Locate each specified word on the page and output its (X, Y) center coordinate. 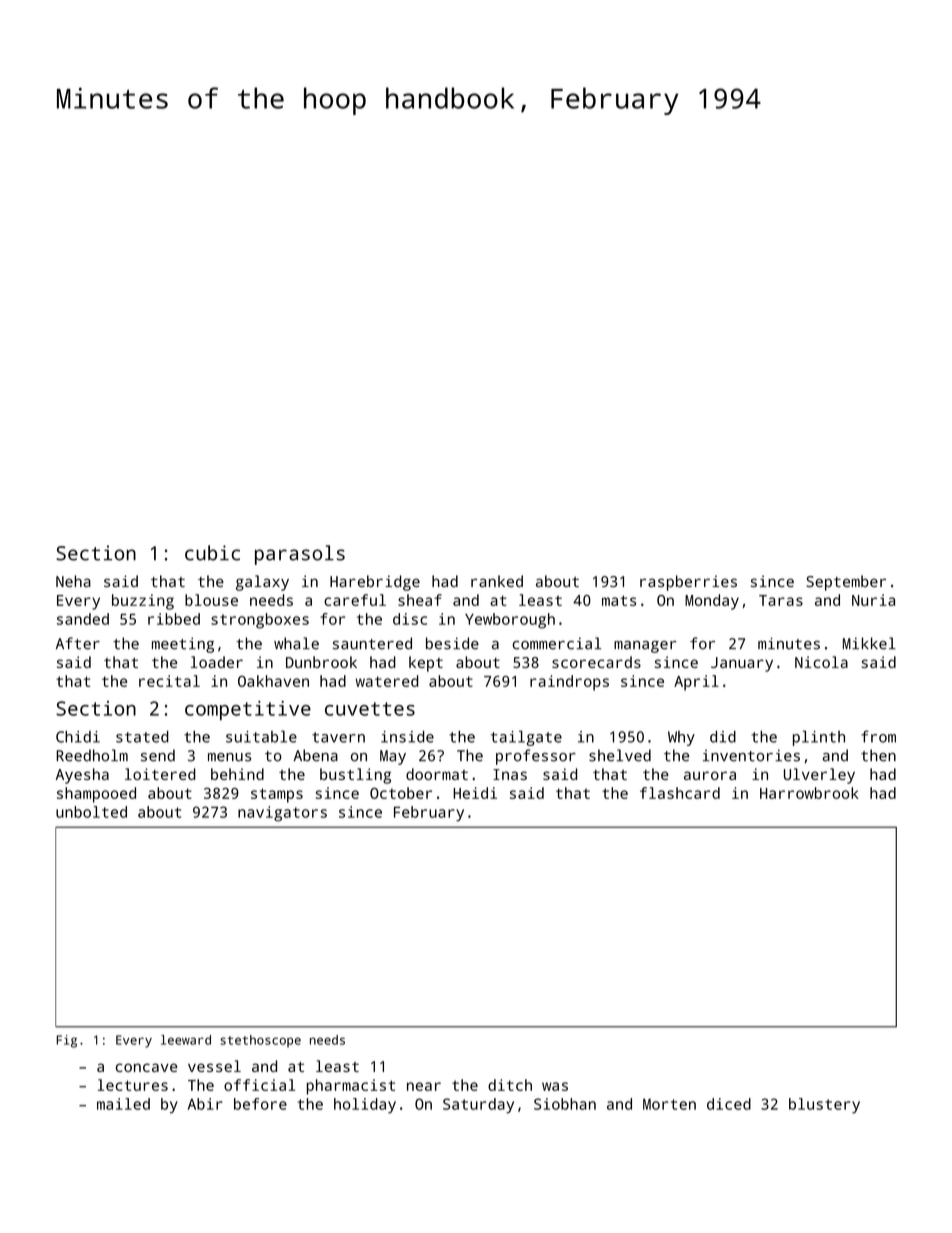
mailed (123, 1104)
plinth (819, 738)
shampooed (96, 795)
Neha (73, 581)
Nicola (821, 662)
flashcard (680, 793)
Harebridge (375, 583)
